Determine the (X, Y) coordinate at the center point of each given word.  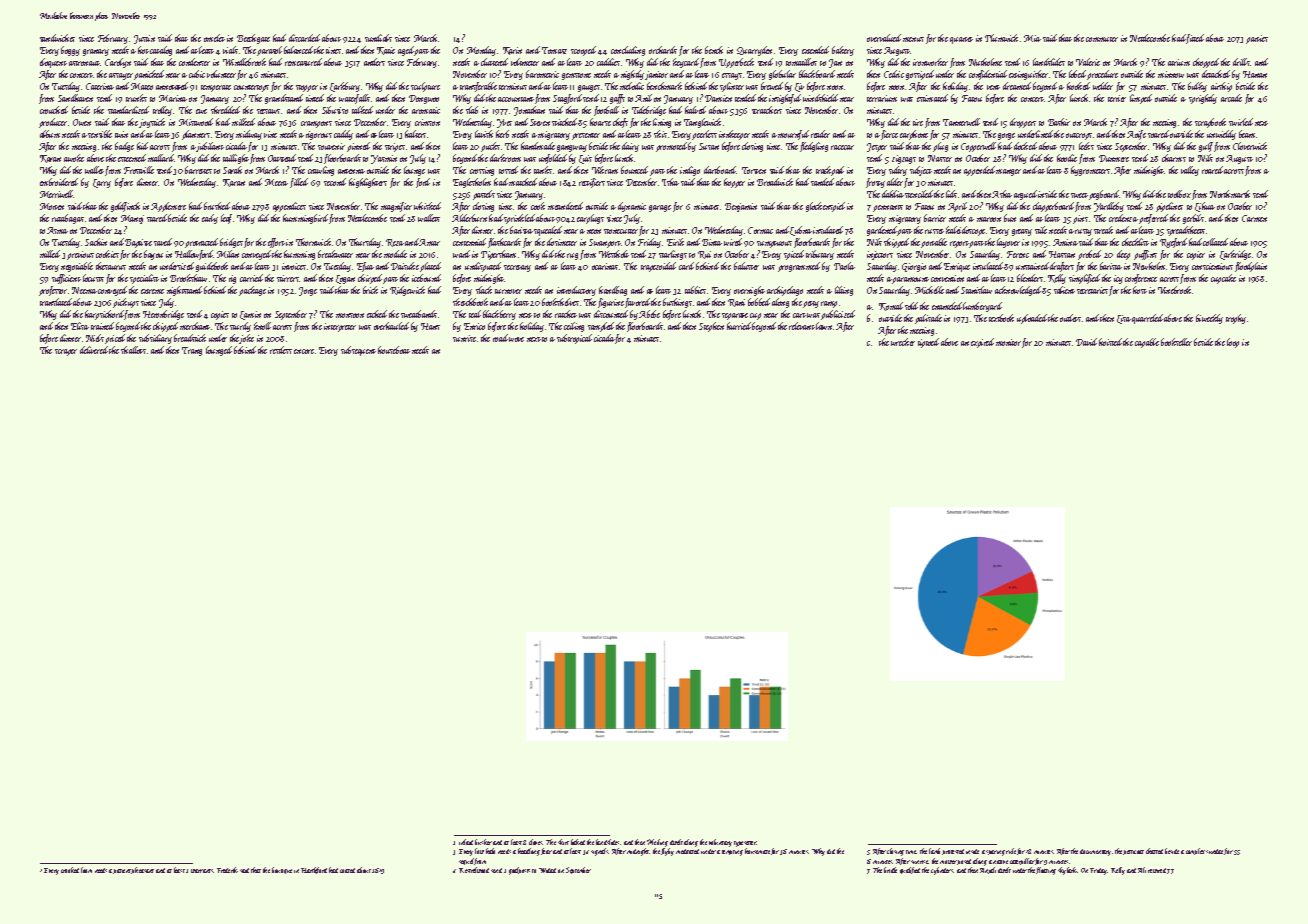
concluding (628, 51)
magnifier (396, 207)
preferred (1153, 219)
